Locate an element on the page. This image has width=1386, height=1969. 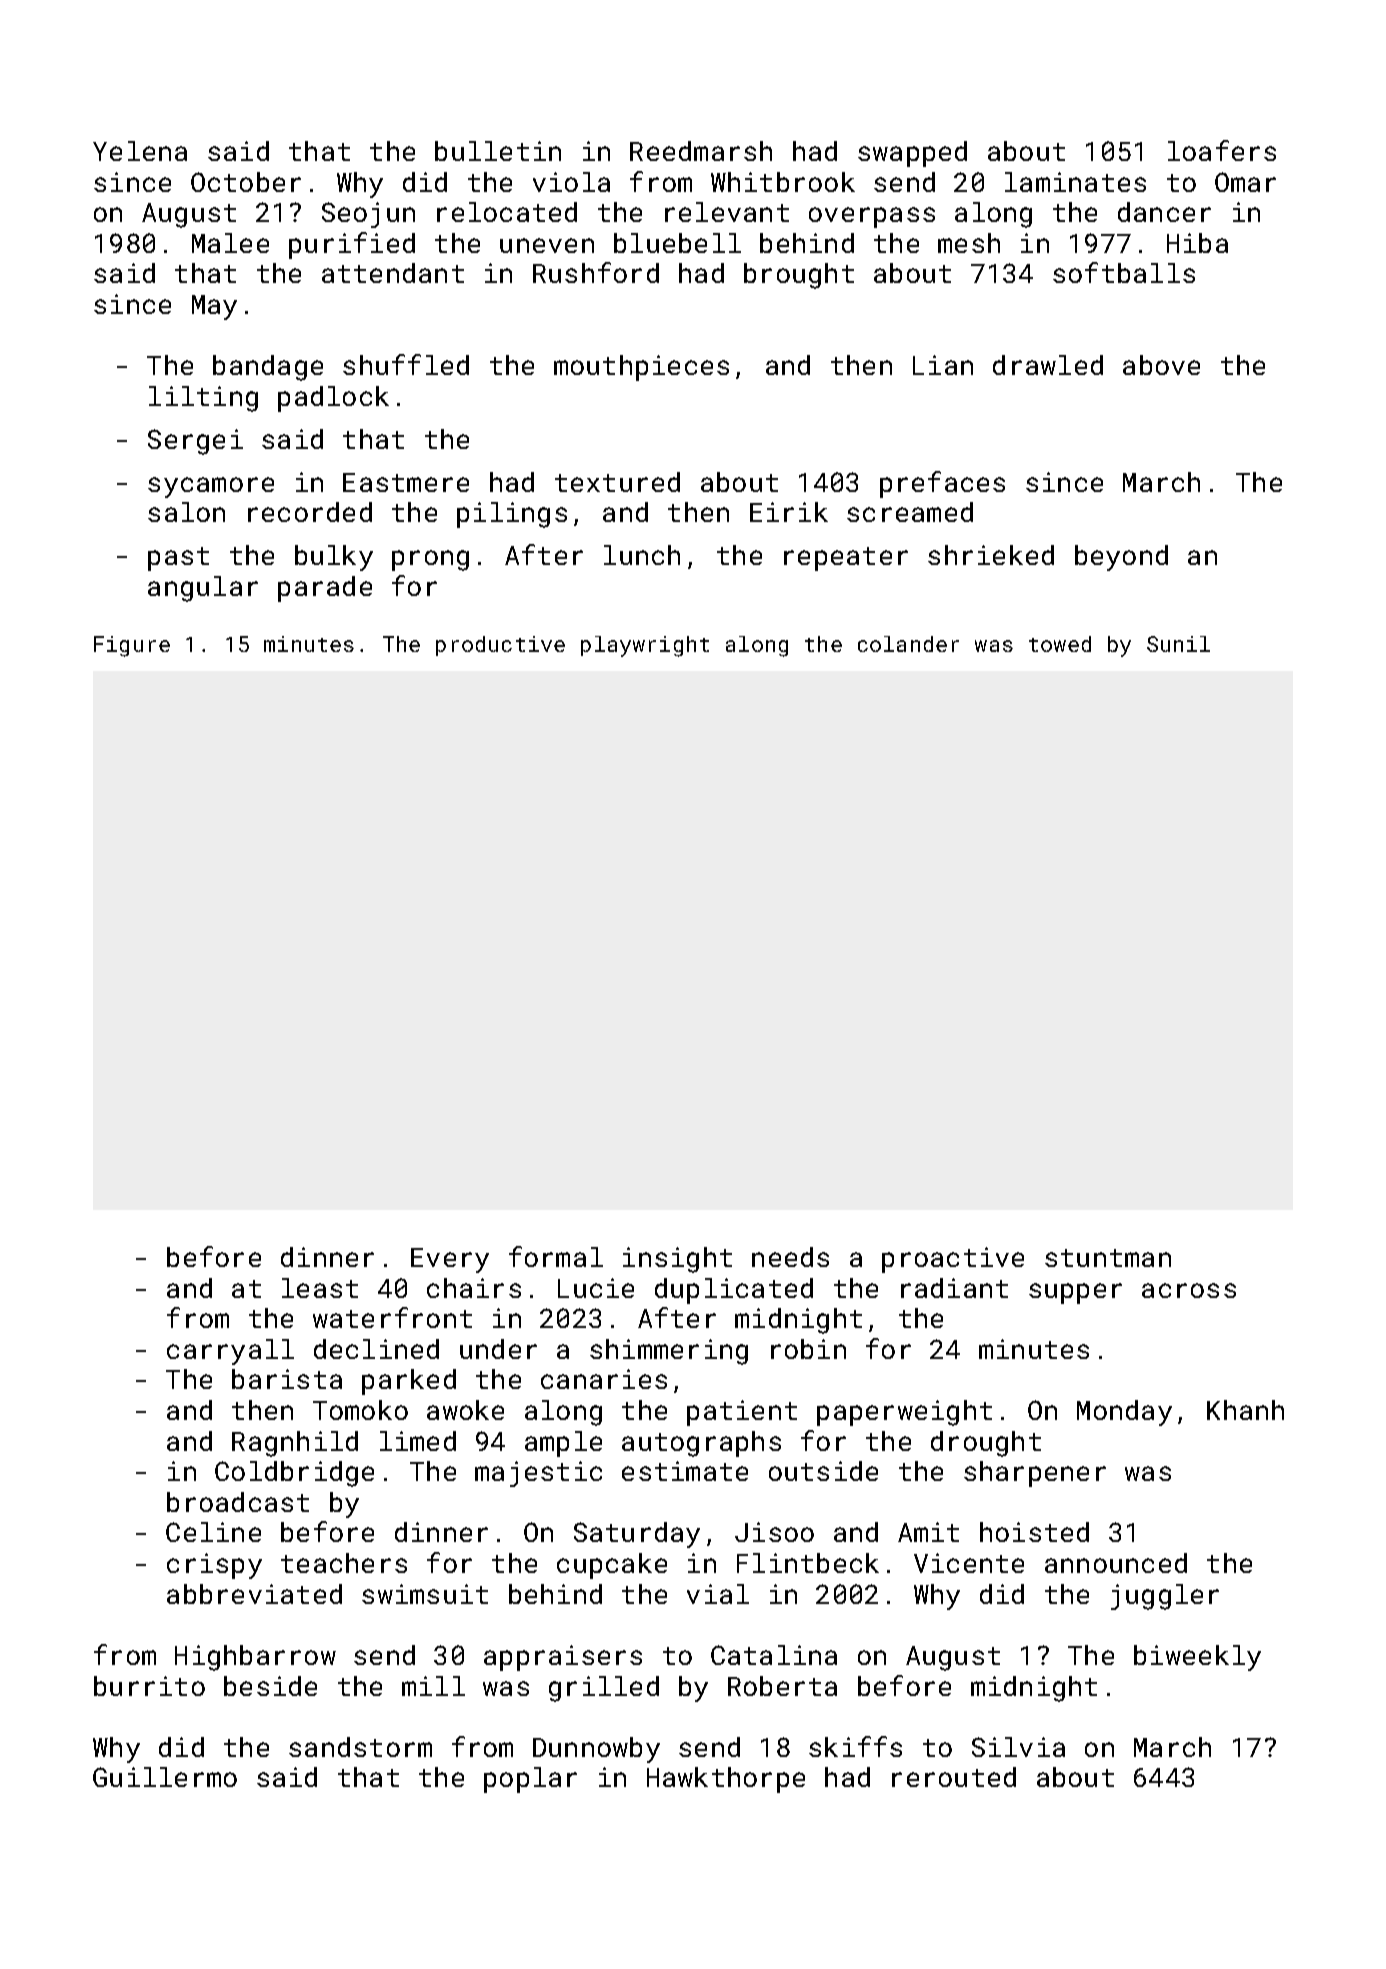
poplar is located at coordinates (530, 1780).
